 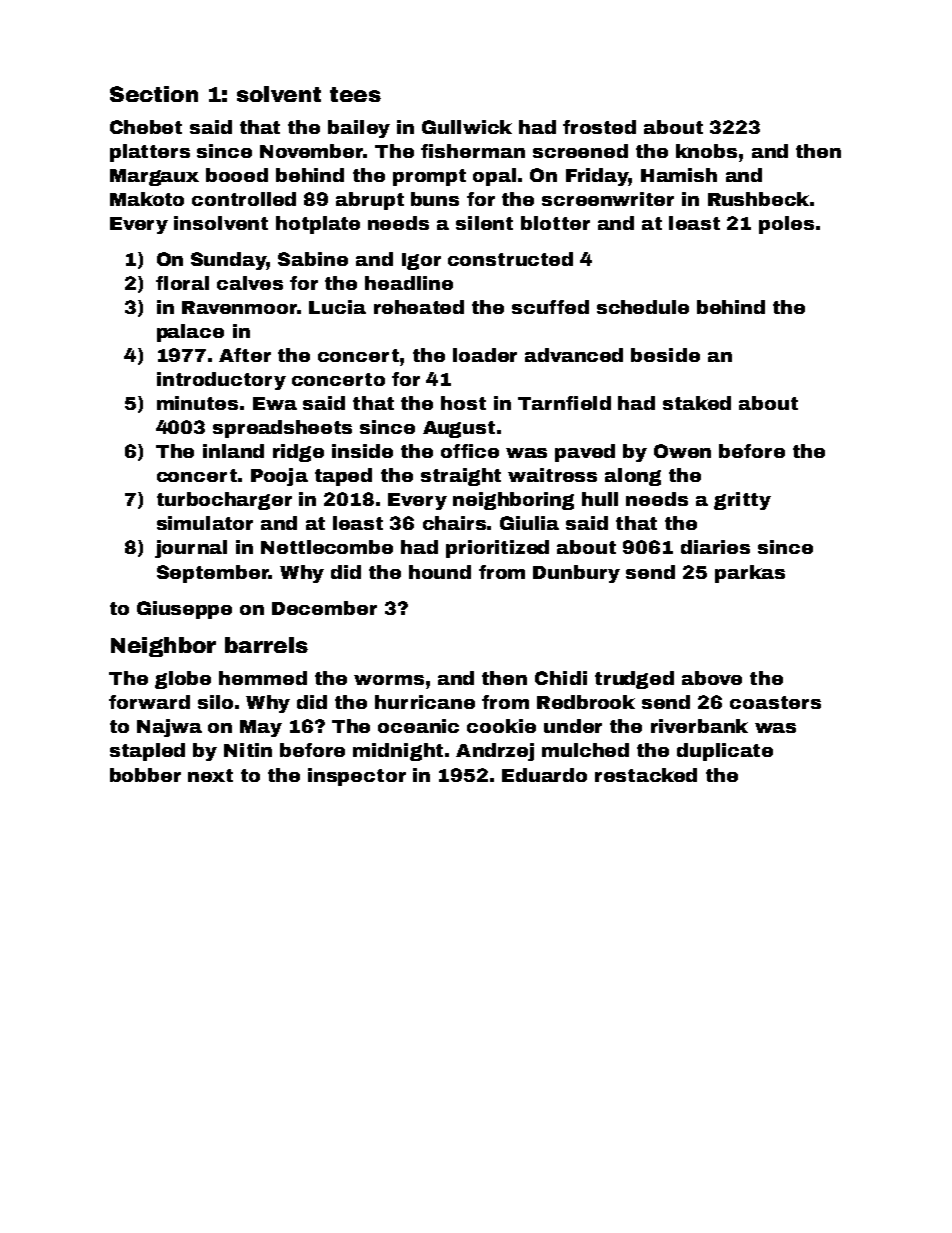 What do you see at coordinates (275, 403) in the image?
I see `Ewa` at bounding box center [275, 403].
